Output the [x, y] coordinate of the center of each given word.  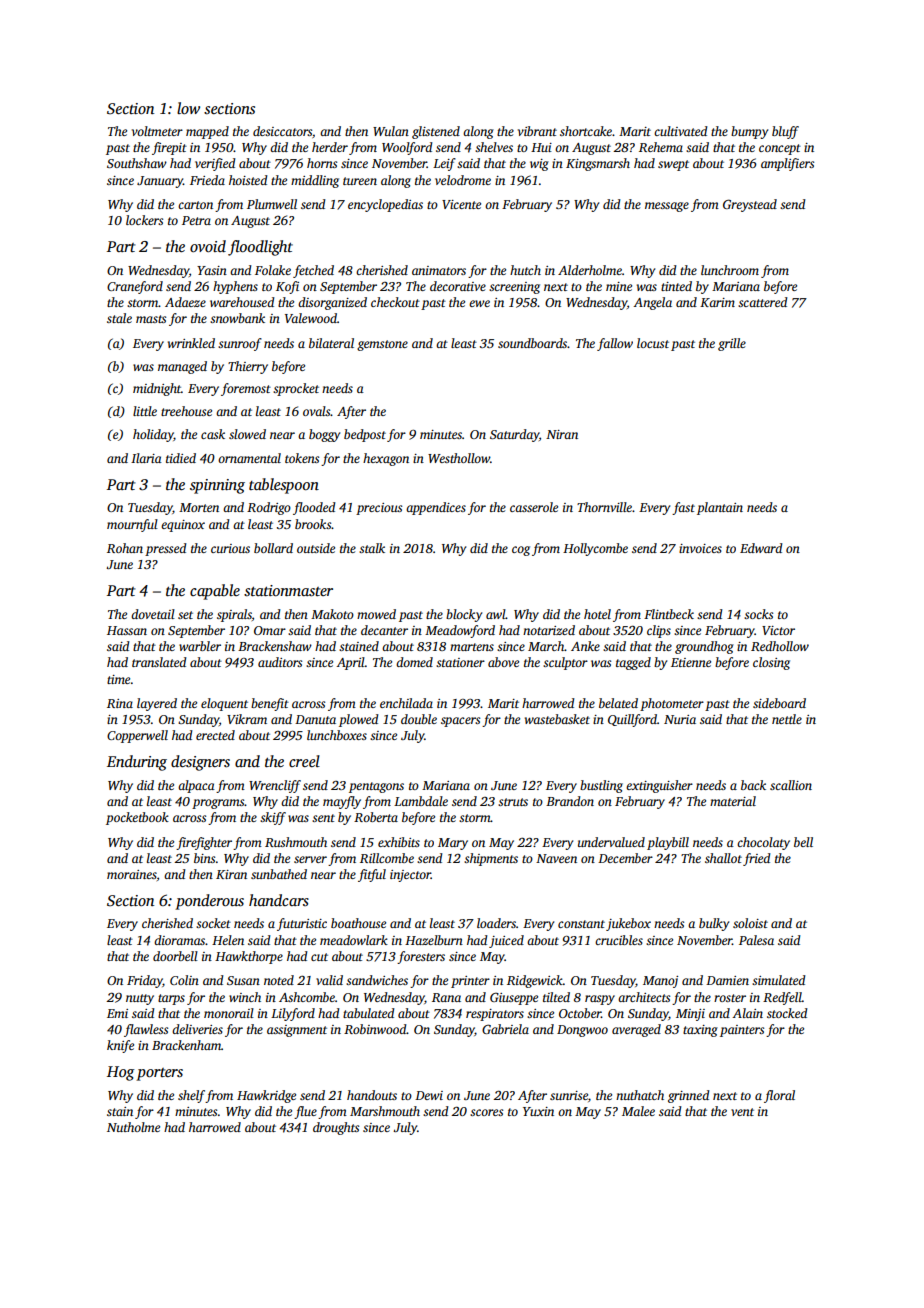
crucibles [619, 940]
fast [683, 508]
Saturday [514, 435]
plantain [720, 508]
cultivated [681, 131]
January [160, 182]
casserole [534, 507]
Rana [446, 997]
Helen [228, 940]
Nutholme [133, 1127]
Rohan [125, 548]
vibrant [537, 131]
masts [151, 319]
